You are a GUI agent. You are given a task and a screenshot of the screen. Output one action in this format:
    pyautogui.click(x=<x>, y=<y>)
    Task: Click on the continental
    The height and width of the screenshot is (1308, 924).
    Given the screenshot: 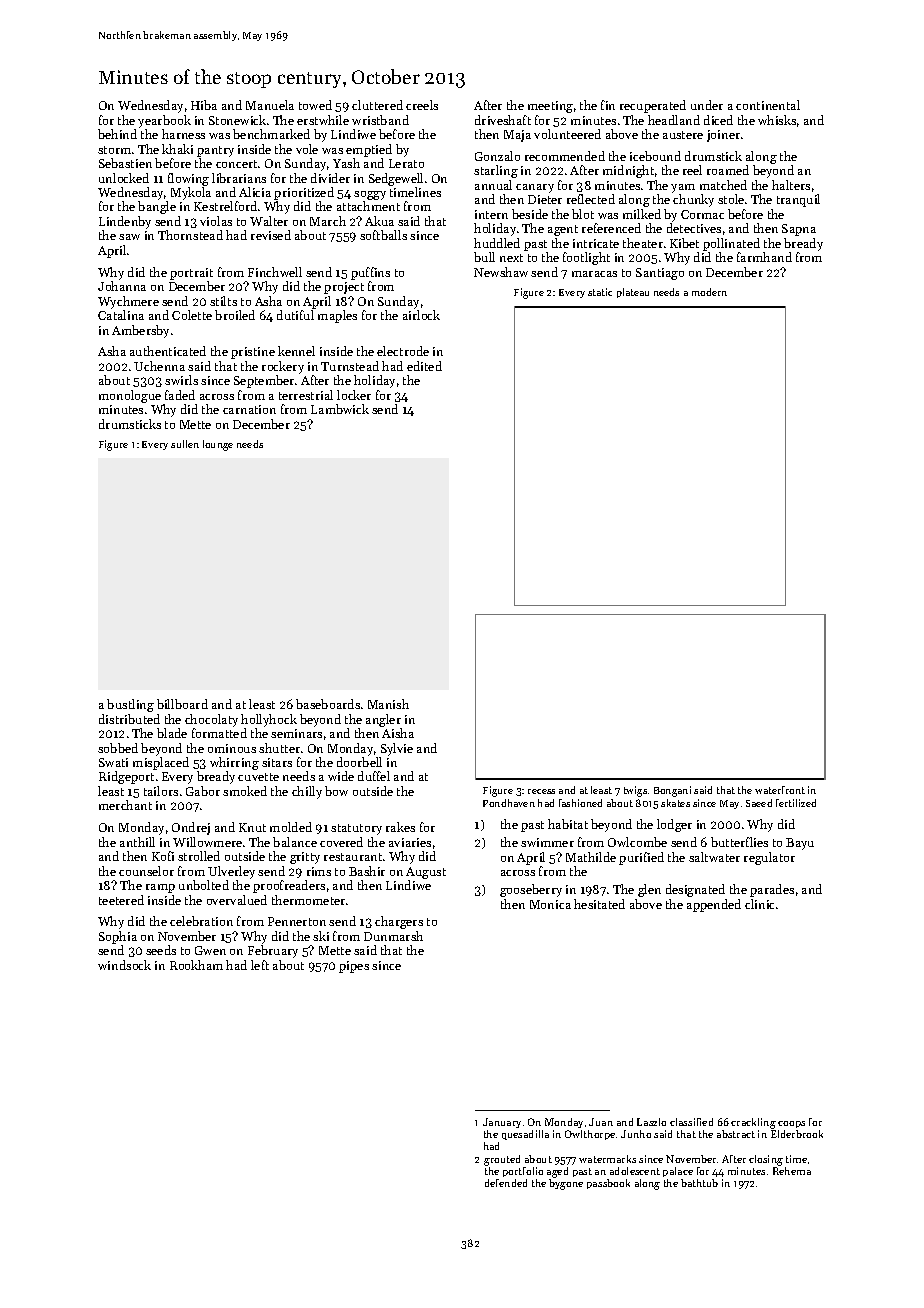 What is the action you would take?
    pyautogui.click(x=768, y=105)
